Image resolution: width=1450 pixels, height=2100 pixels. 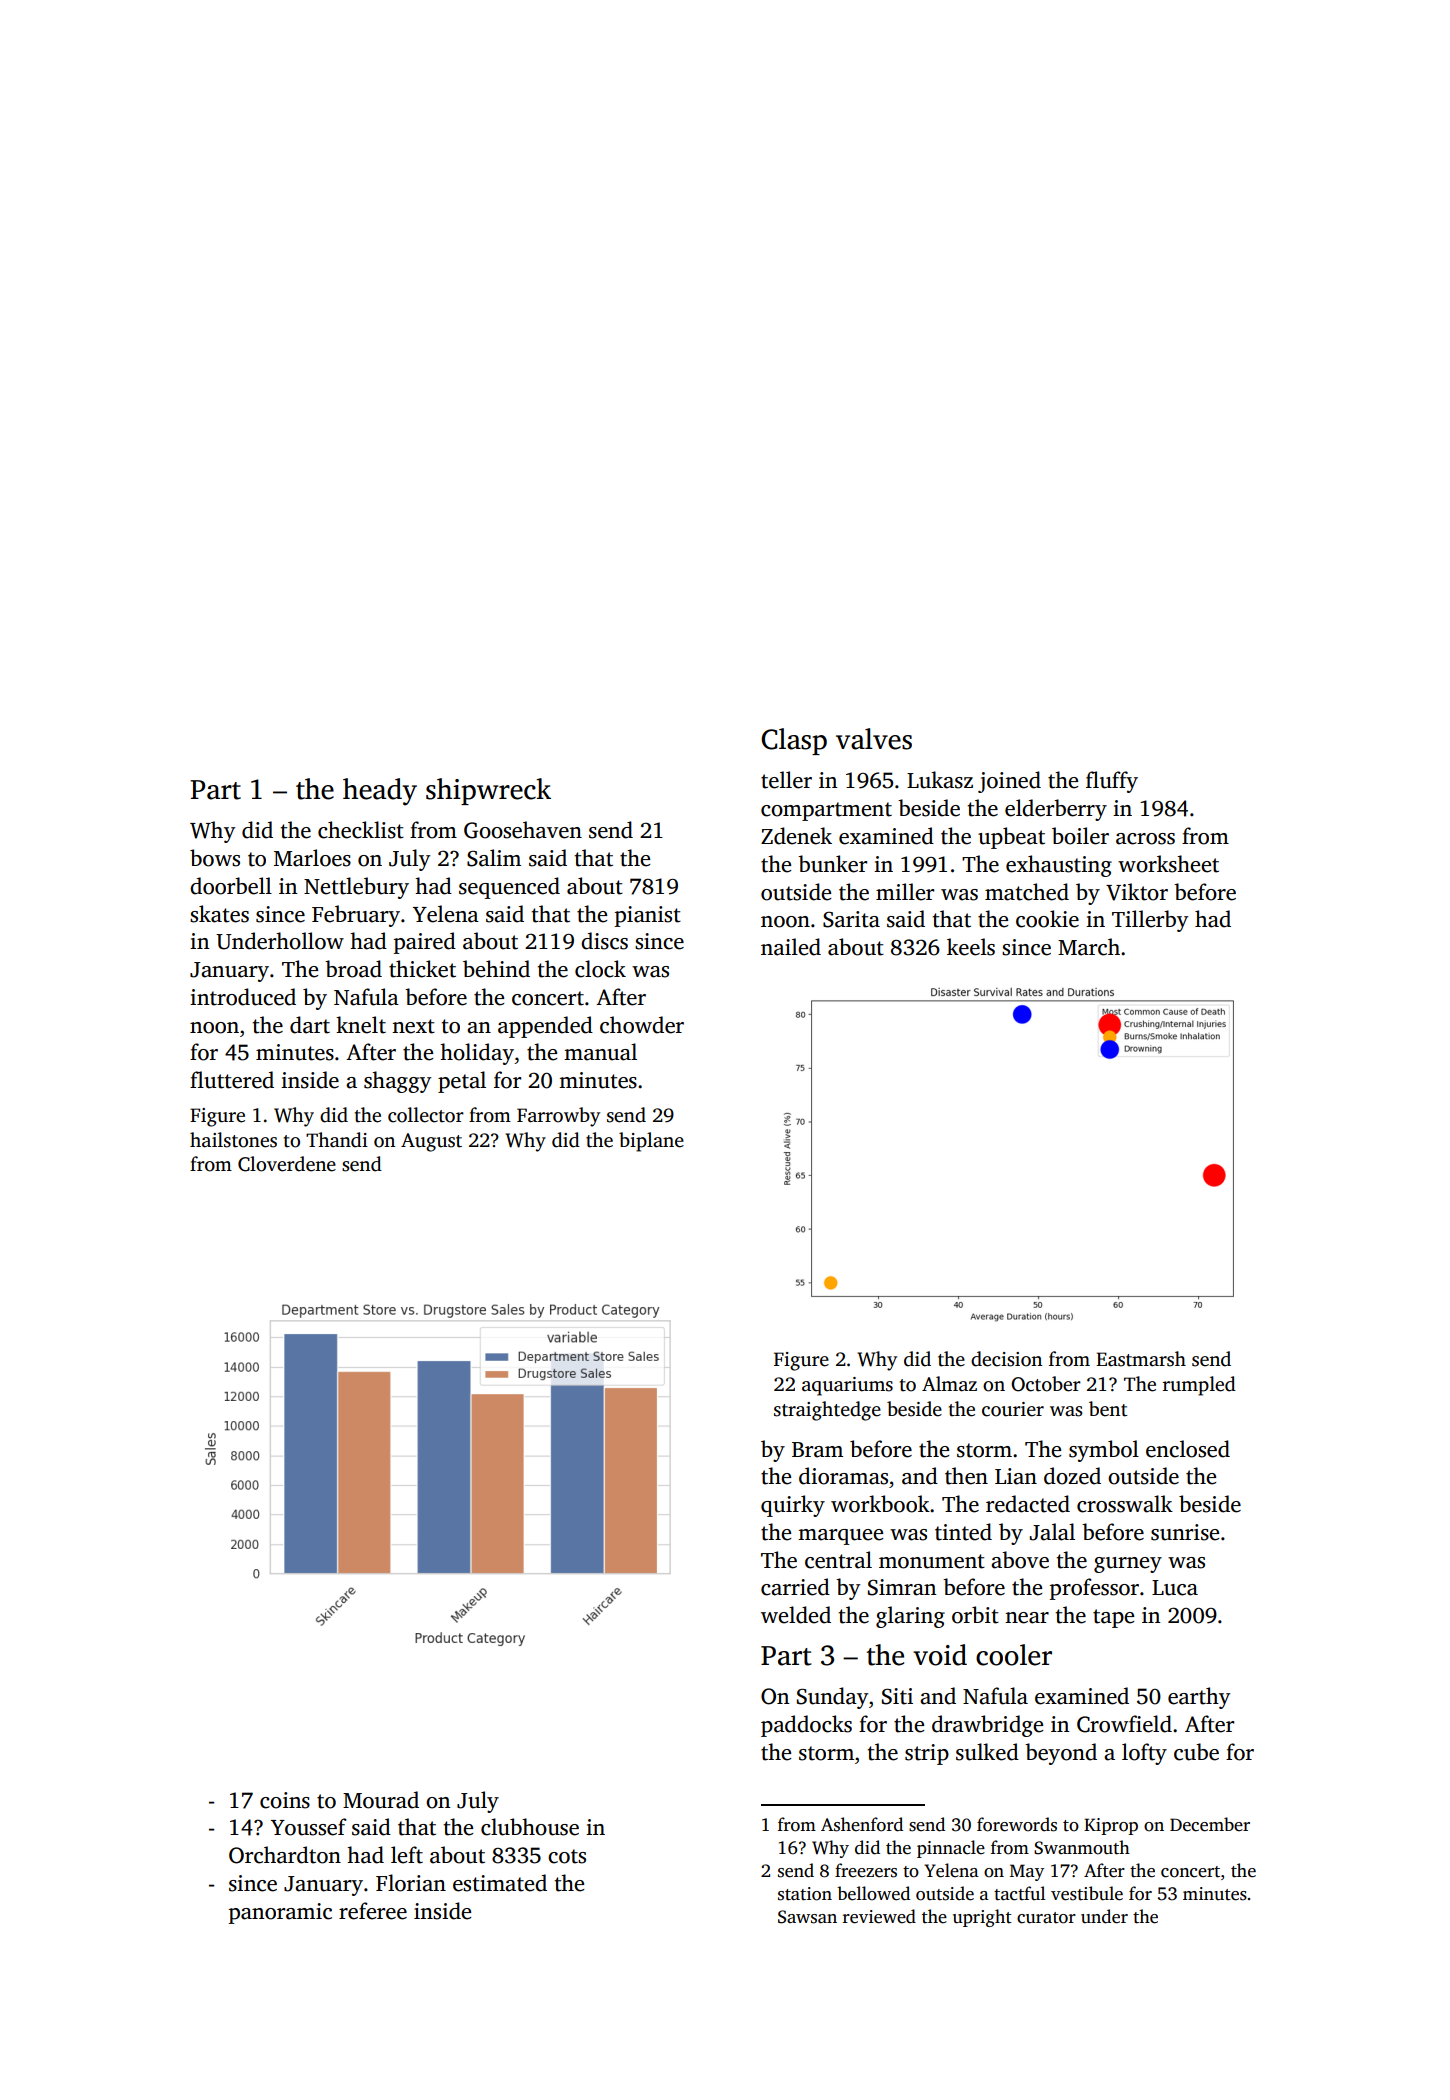 What do you see at coordinates (847, 1386) in the page?
I see `aquariums` at bounding box center [847, 1386].
